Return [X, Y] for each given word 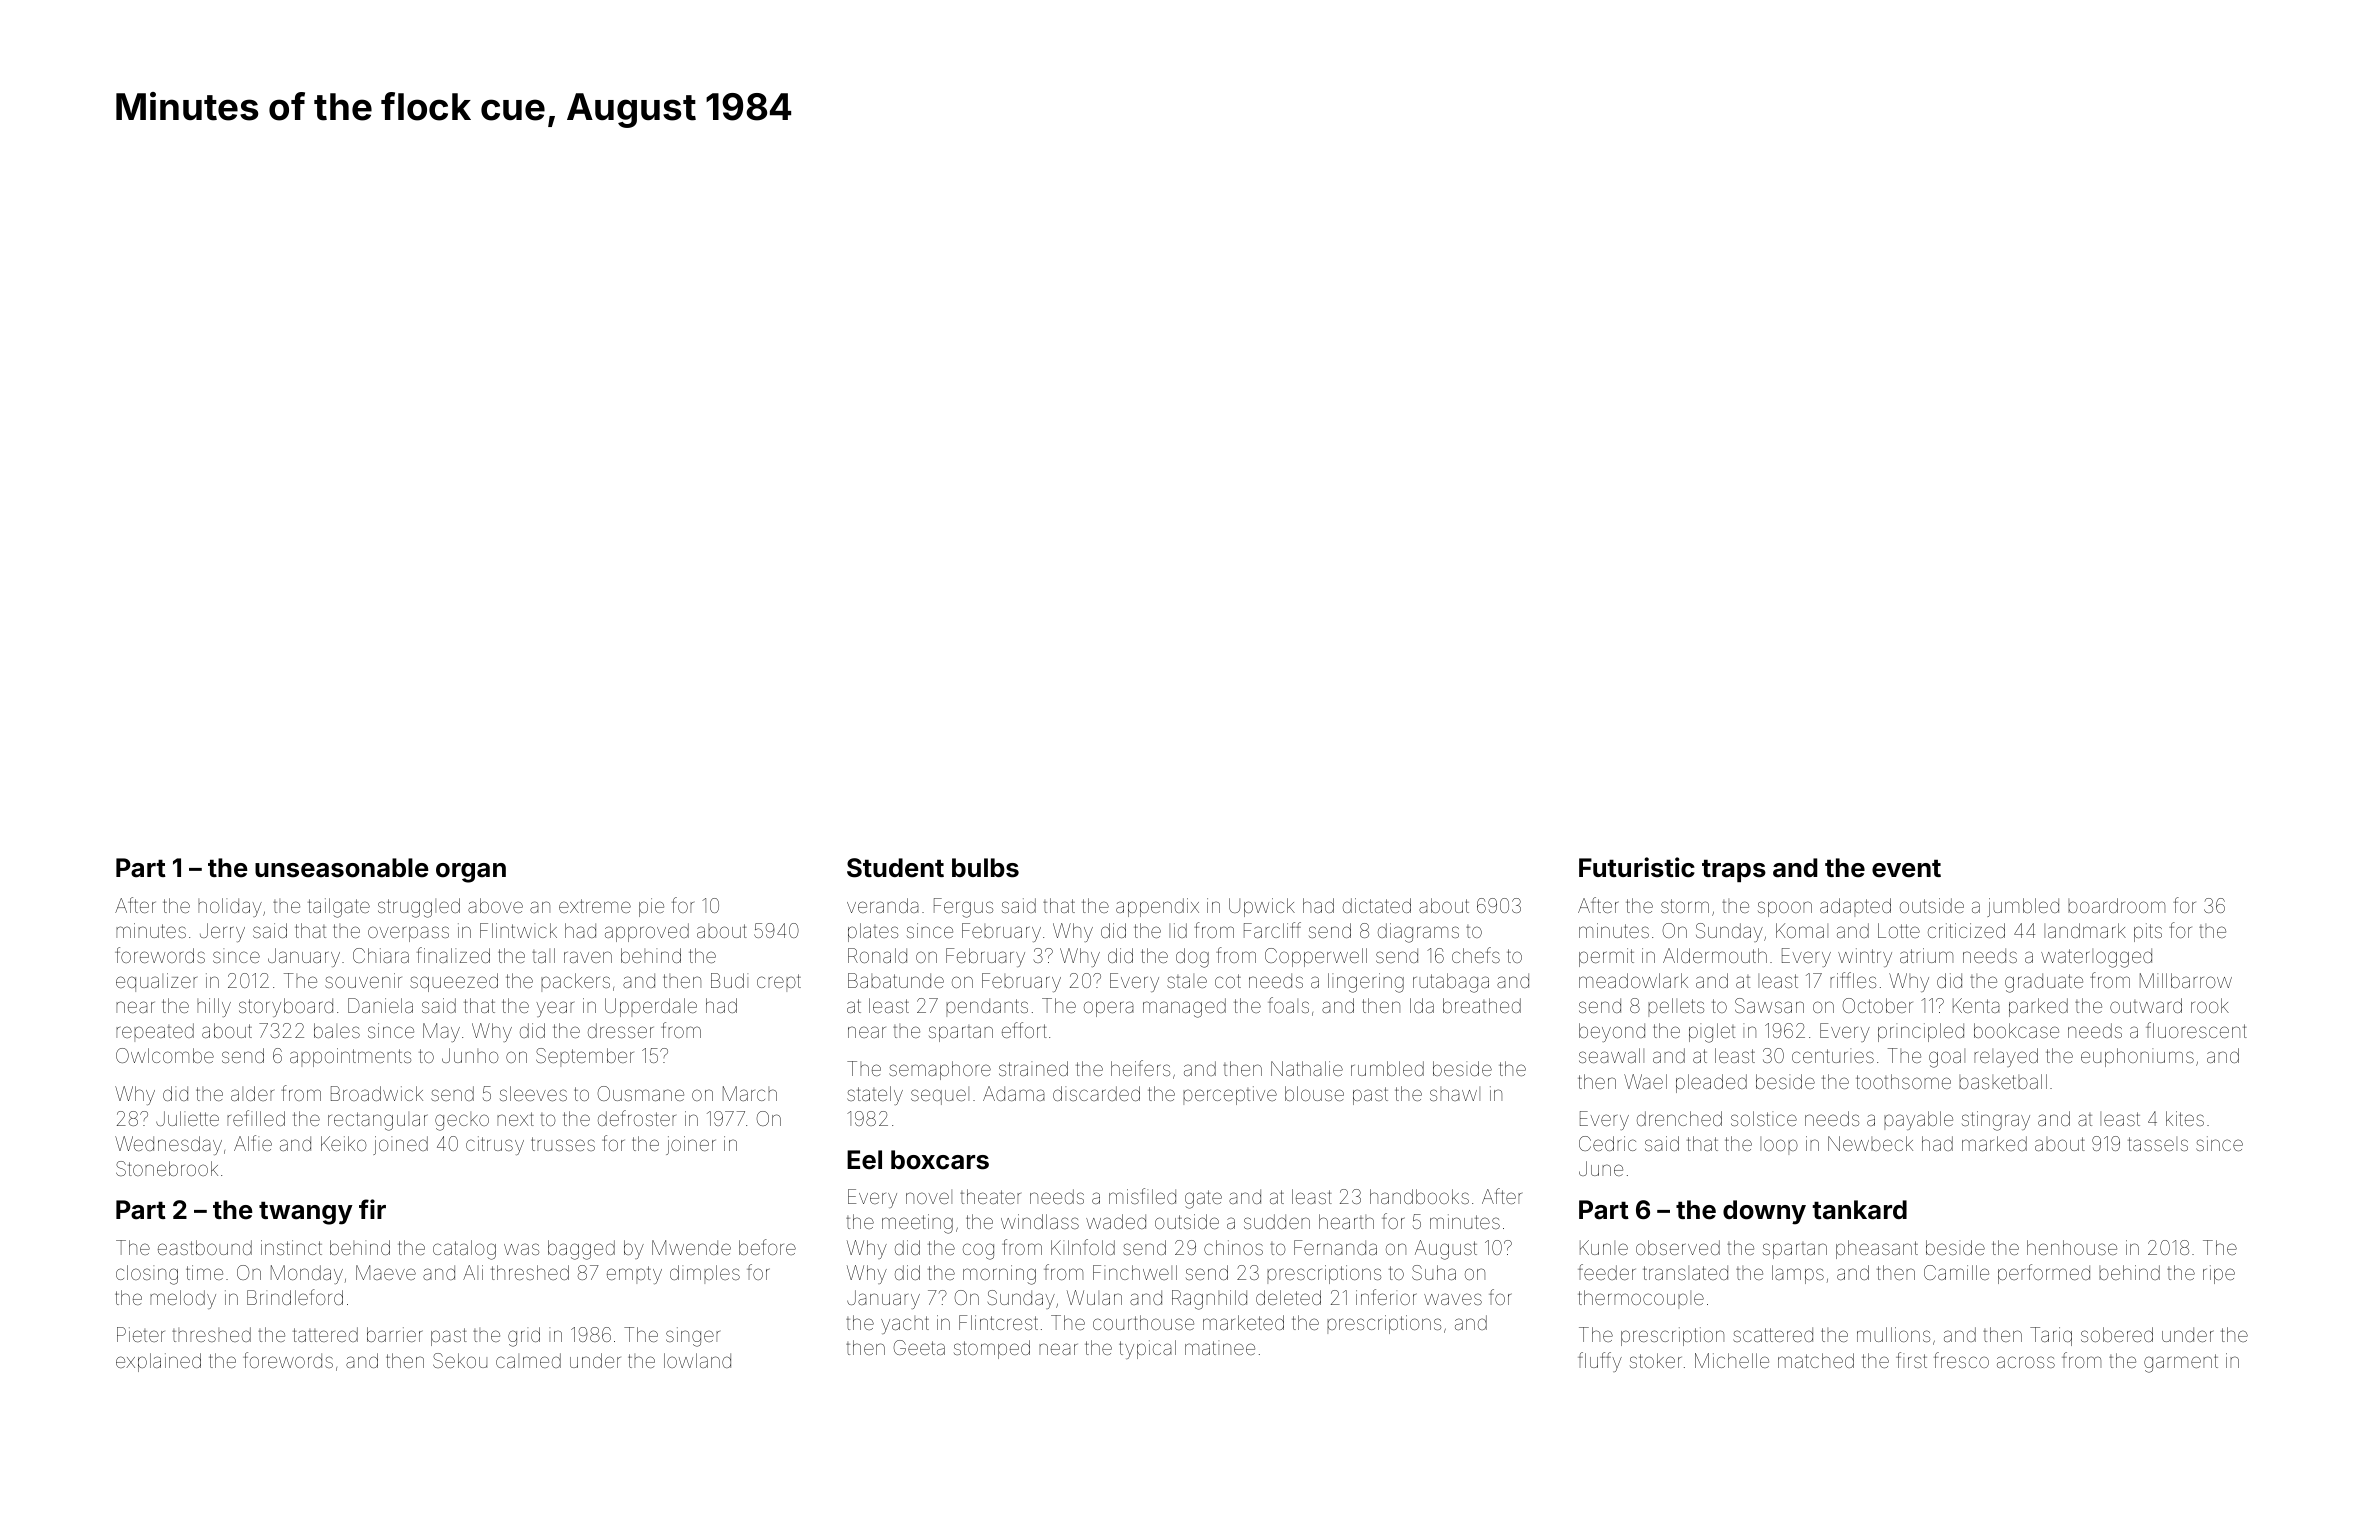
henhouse [2072, 1247]
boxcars [940, 1160]
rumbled [1387, 1068]
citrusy [495, 1145]
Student [895, 868]
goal [1947, 1058]
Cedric [1607, 1143]
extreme [595, 906]
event [1906, 868]
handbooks [1419, 1196]
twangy [306, 1213]
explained [158, 1362]
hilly [214, 1007]
